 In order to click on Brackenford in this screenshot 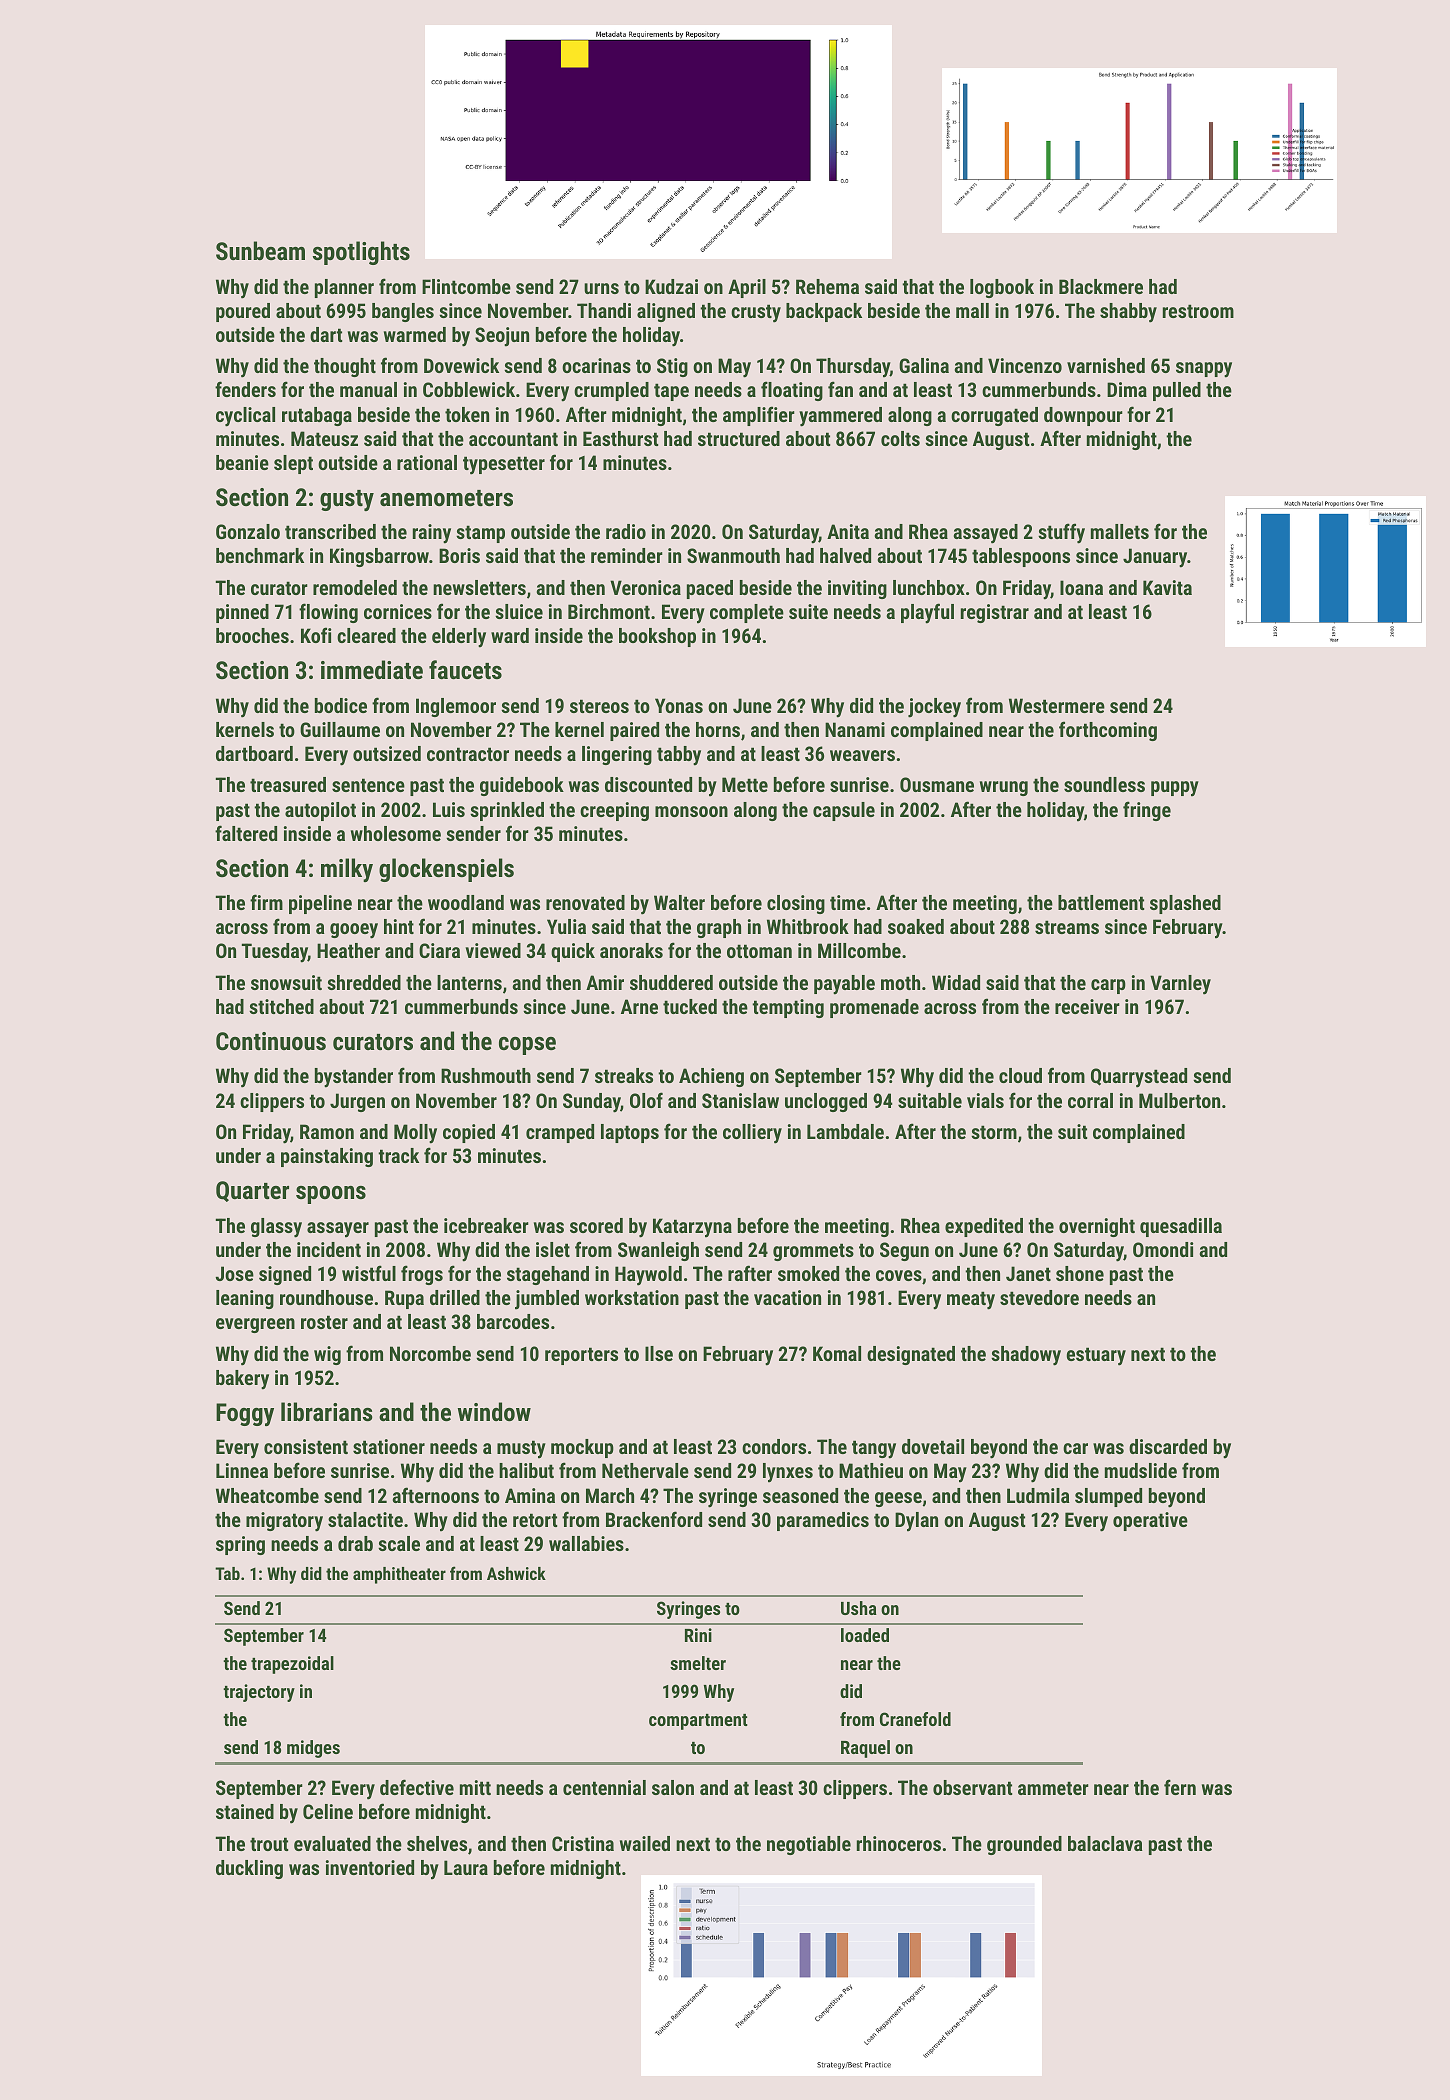, I will do `click(654, 1519)`.
